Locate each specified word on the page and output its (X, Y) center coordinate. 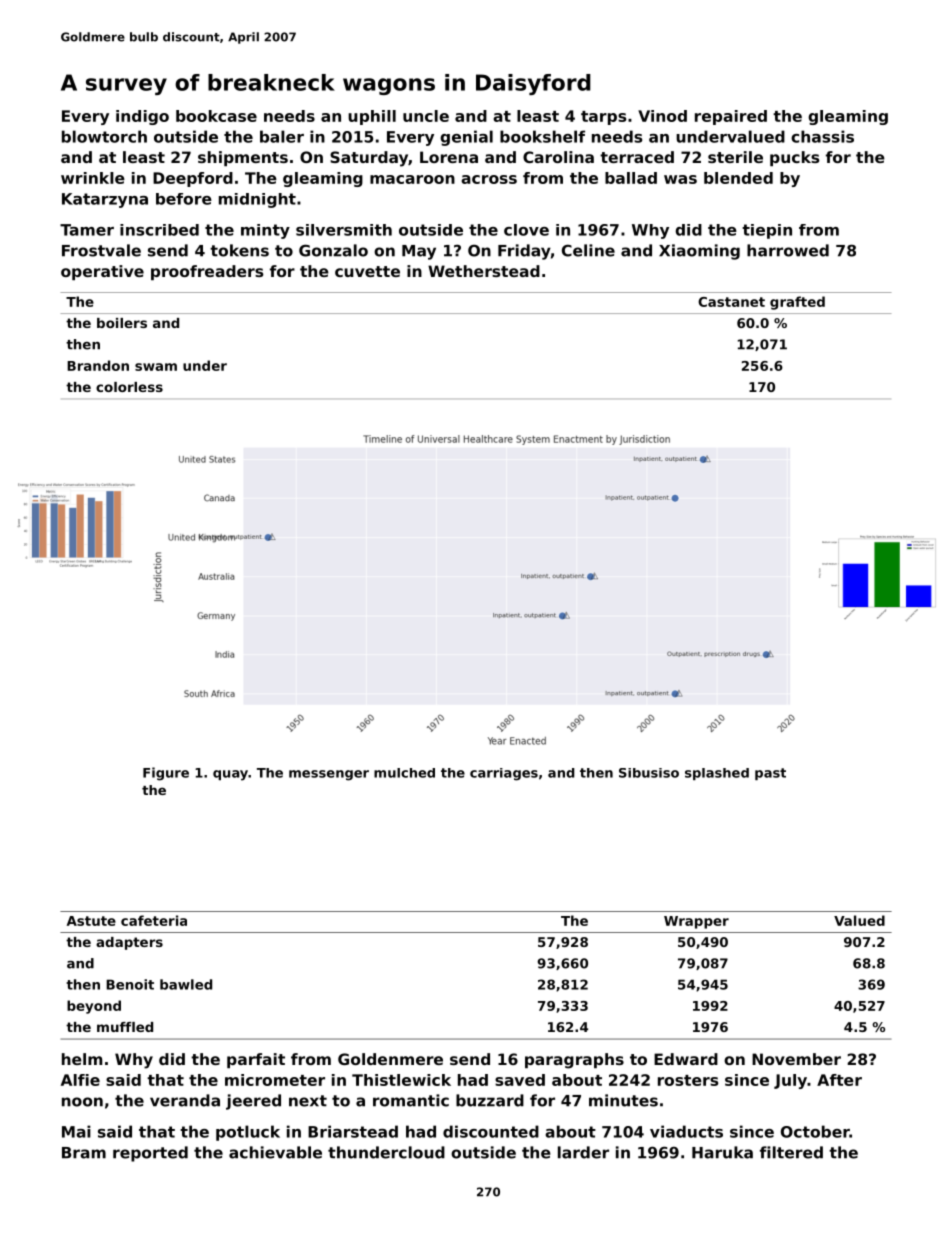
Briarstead (353, 1131)
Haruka (722, 1152)
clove (526, 230)
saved (520, 1080)
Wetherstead (484, 271)
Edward (686, 1059)
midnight (257, 200)
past (770, 774)
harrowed (788, 250)
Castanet (731, 302)
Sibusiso (649, 773)
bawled (186, 984)
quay (230, 775)
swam (156, 367)
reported (150, 1154)
